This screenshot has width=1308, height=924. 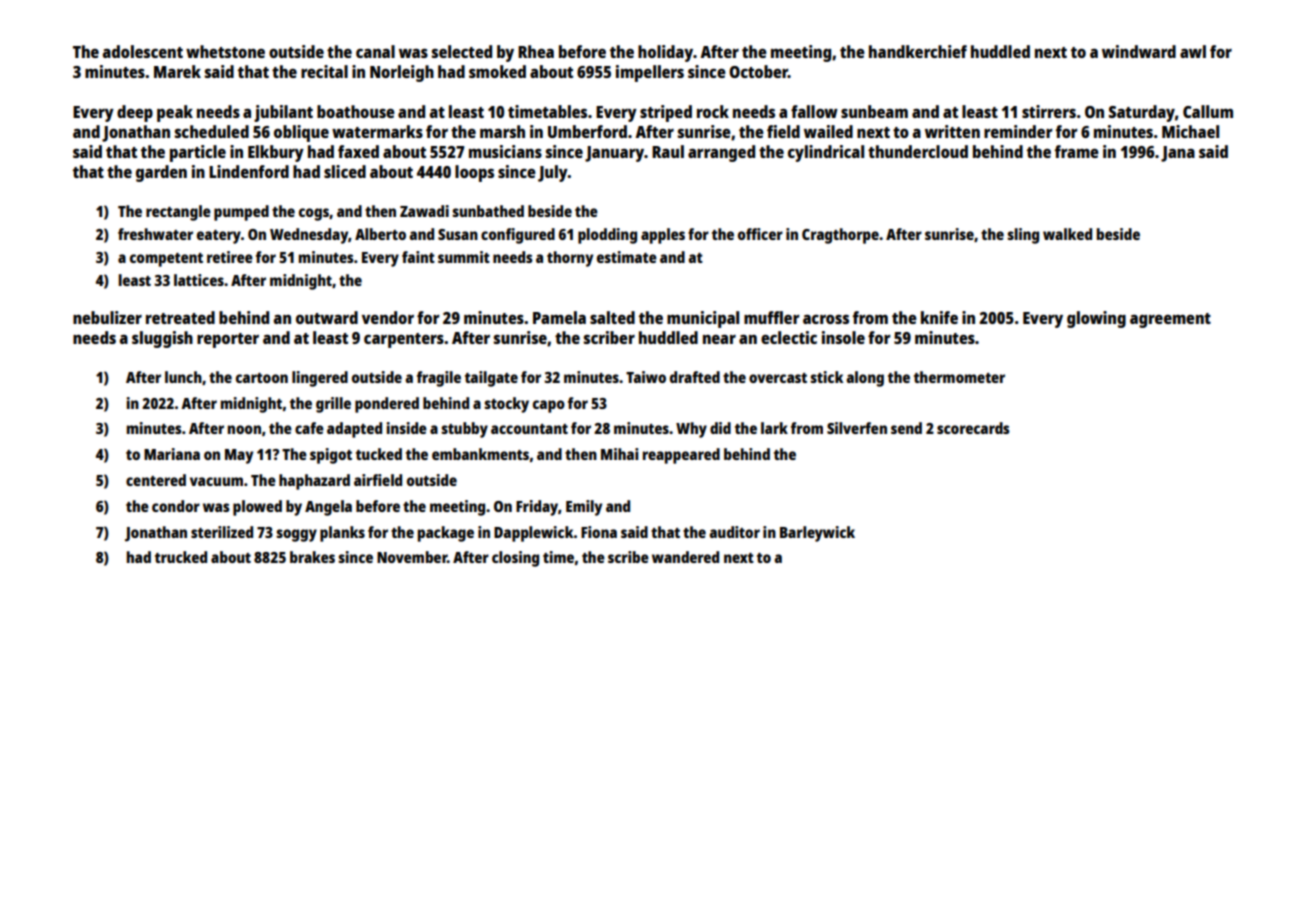 I want to click on walked, so click(x=1067, y=234).
